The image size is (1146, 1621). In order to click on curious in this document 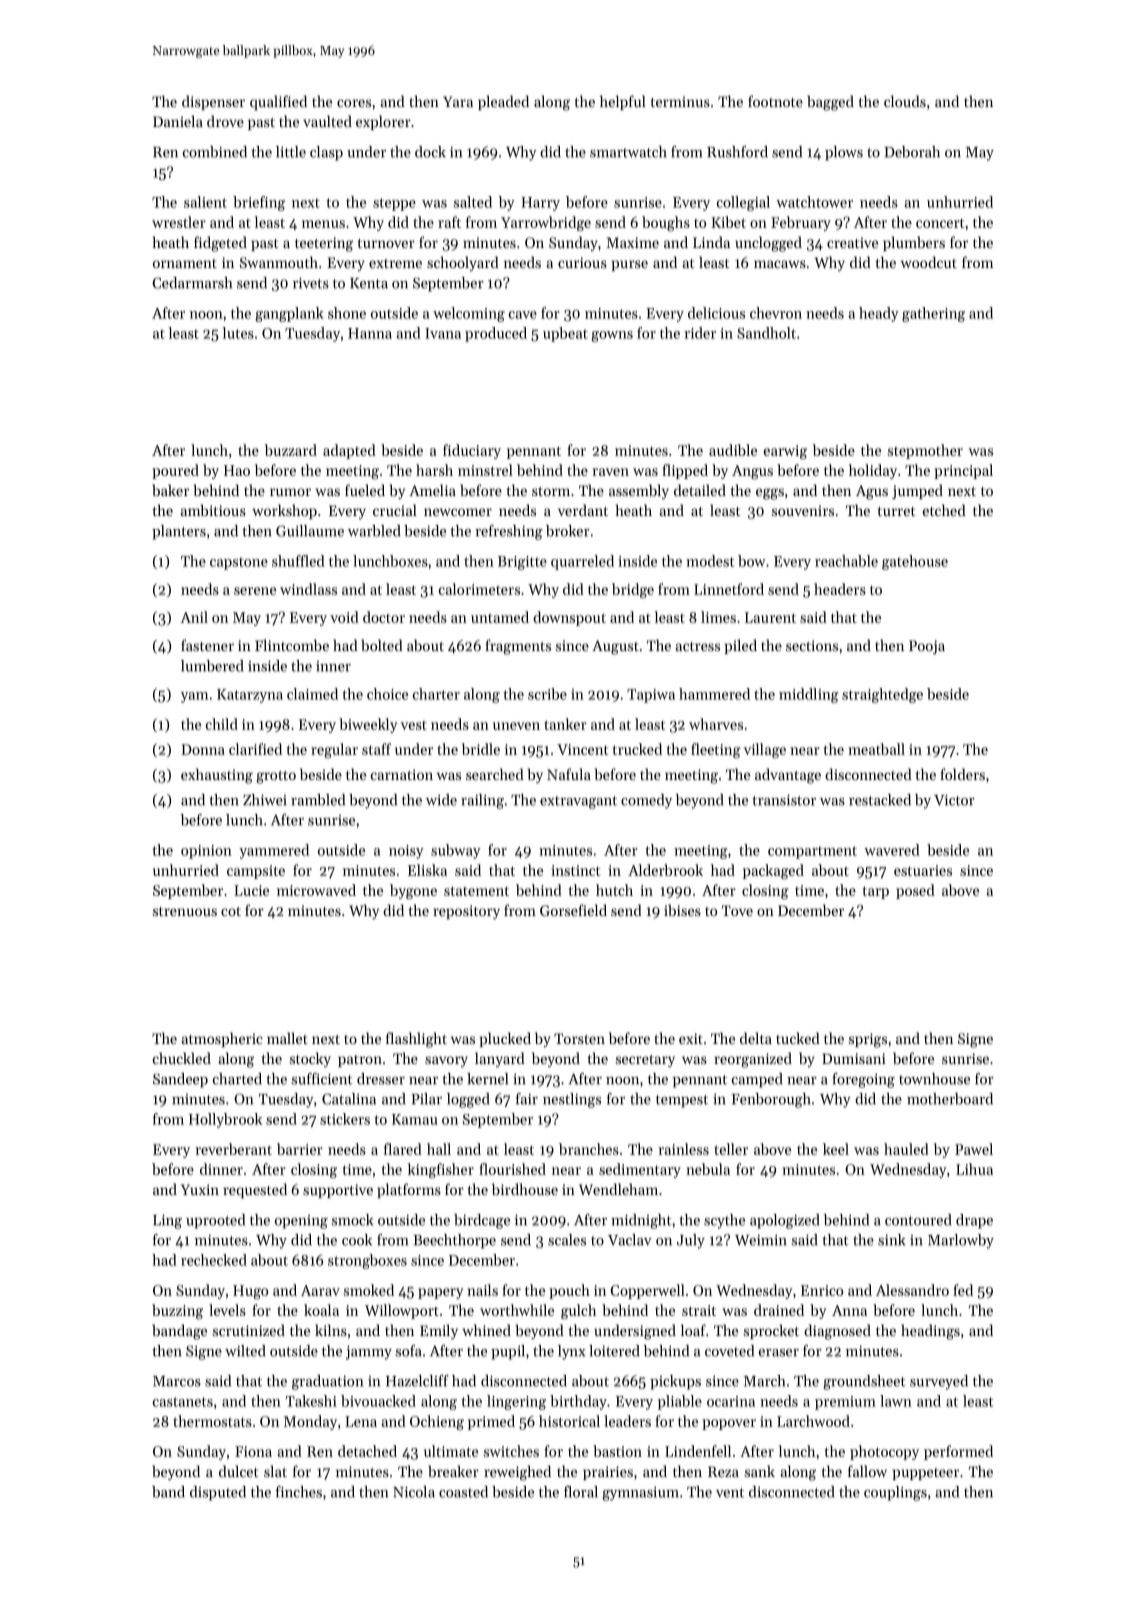, I will do `click(582, 262)`.
